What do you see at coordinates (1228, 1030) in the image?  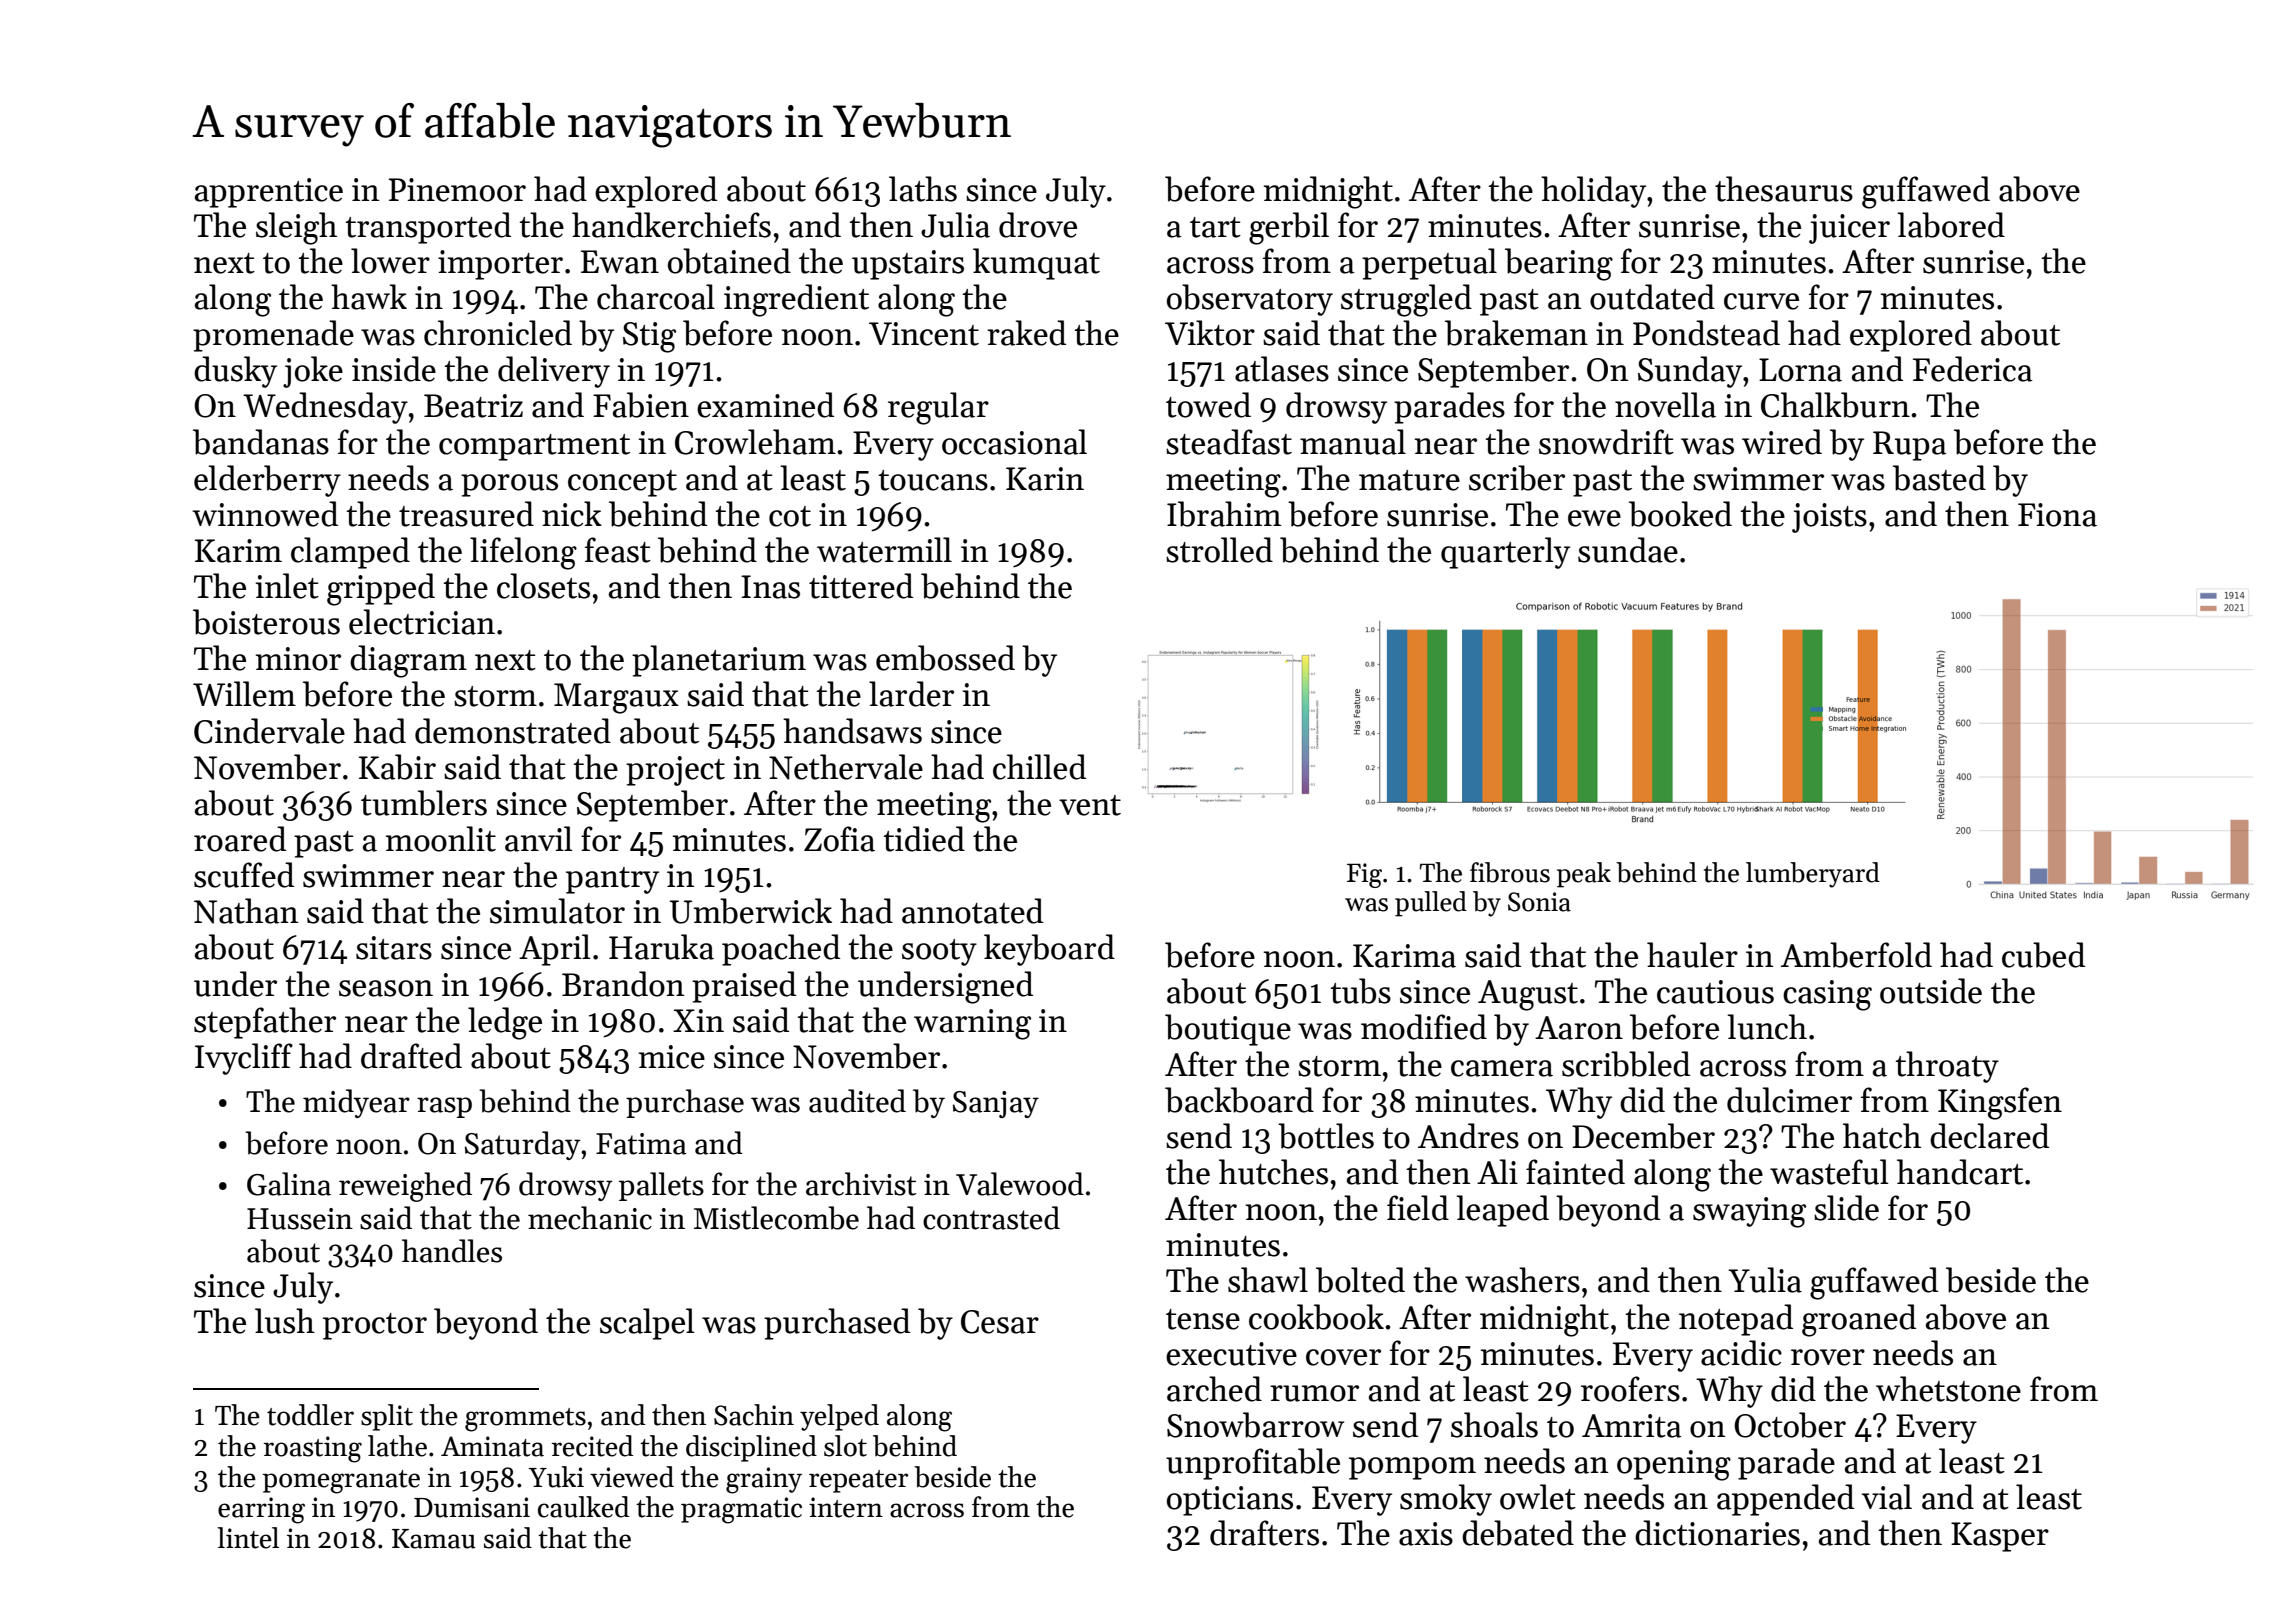 I see `boutique` at bounding box center [1228, 1030].
